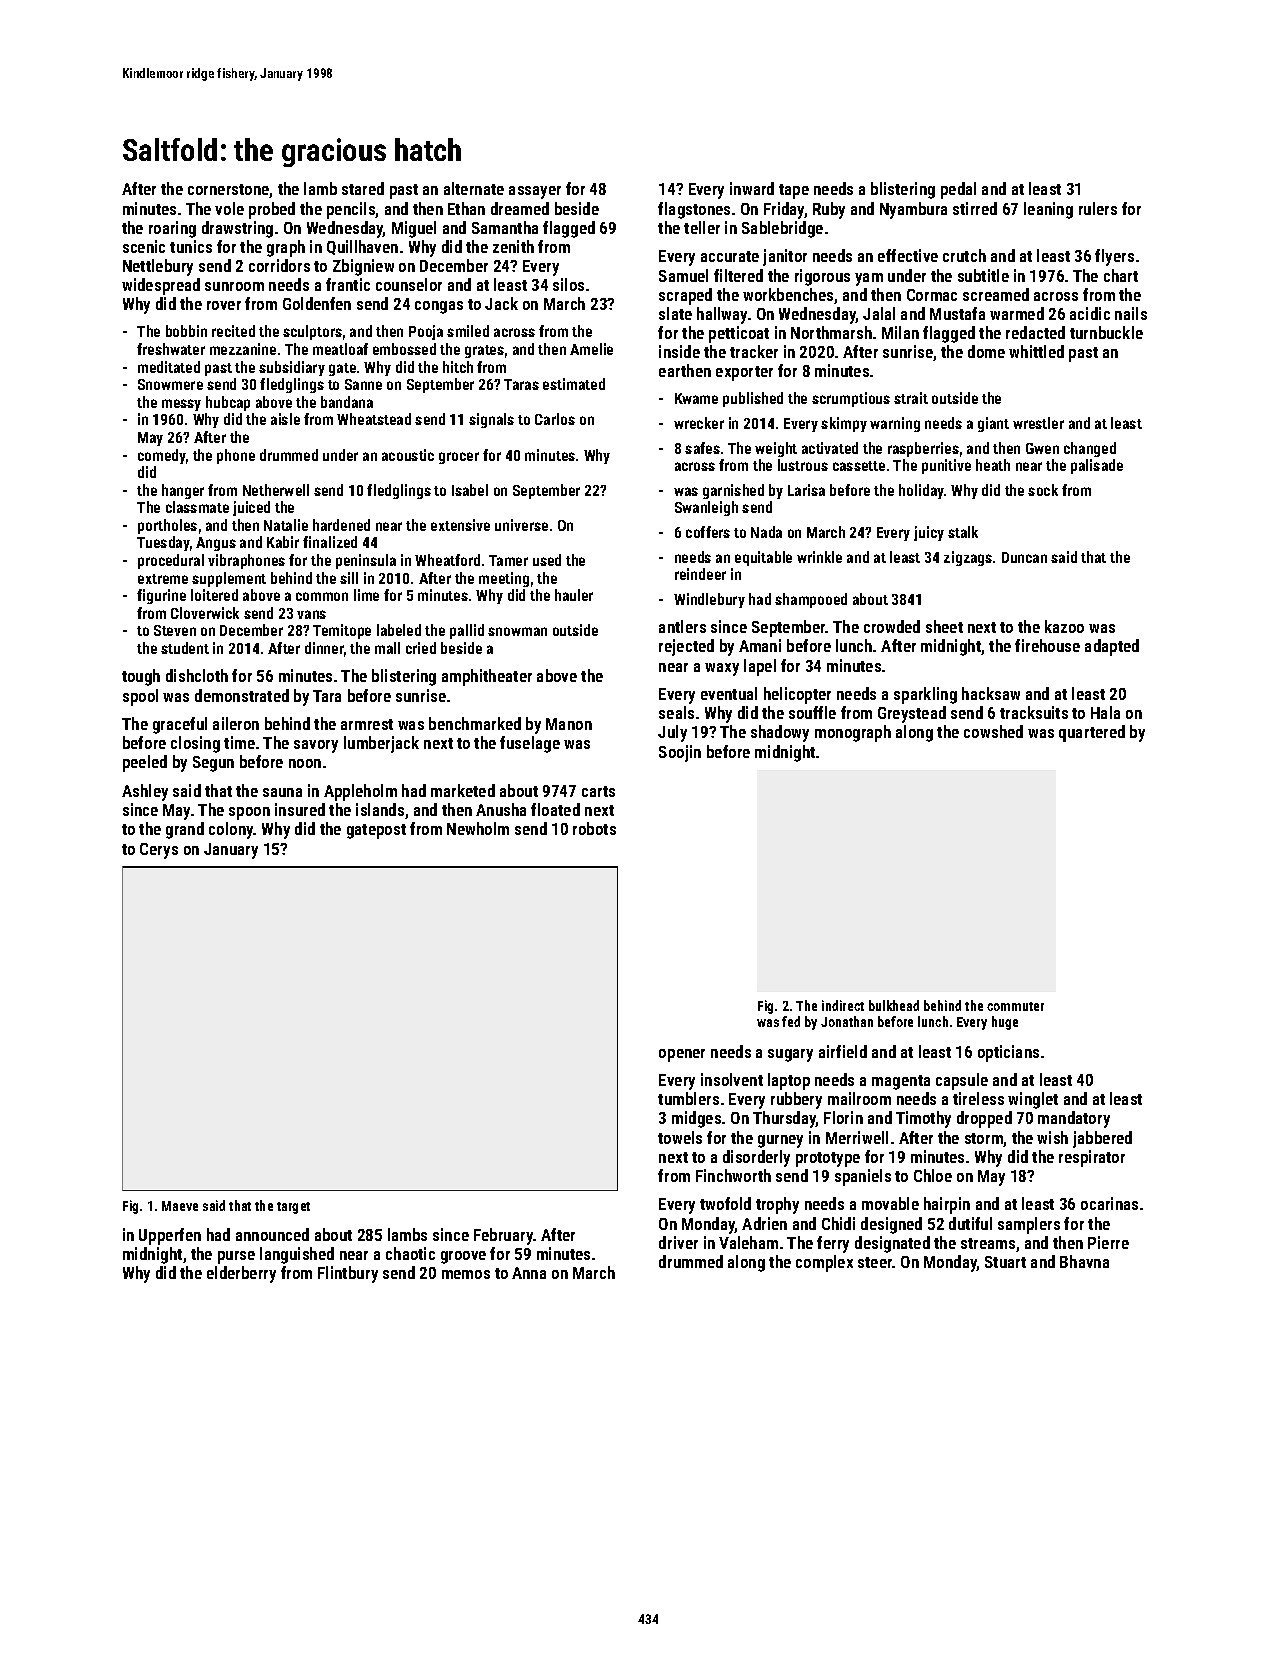 The width and height of the screenshot is (1277, 1653). I want to click on Flintbury, so click(348, 1274).
